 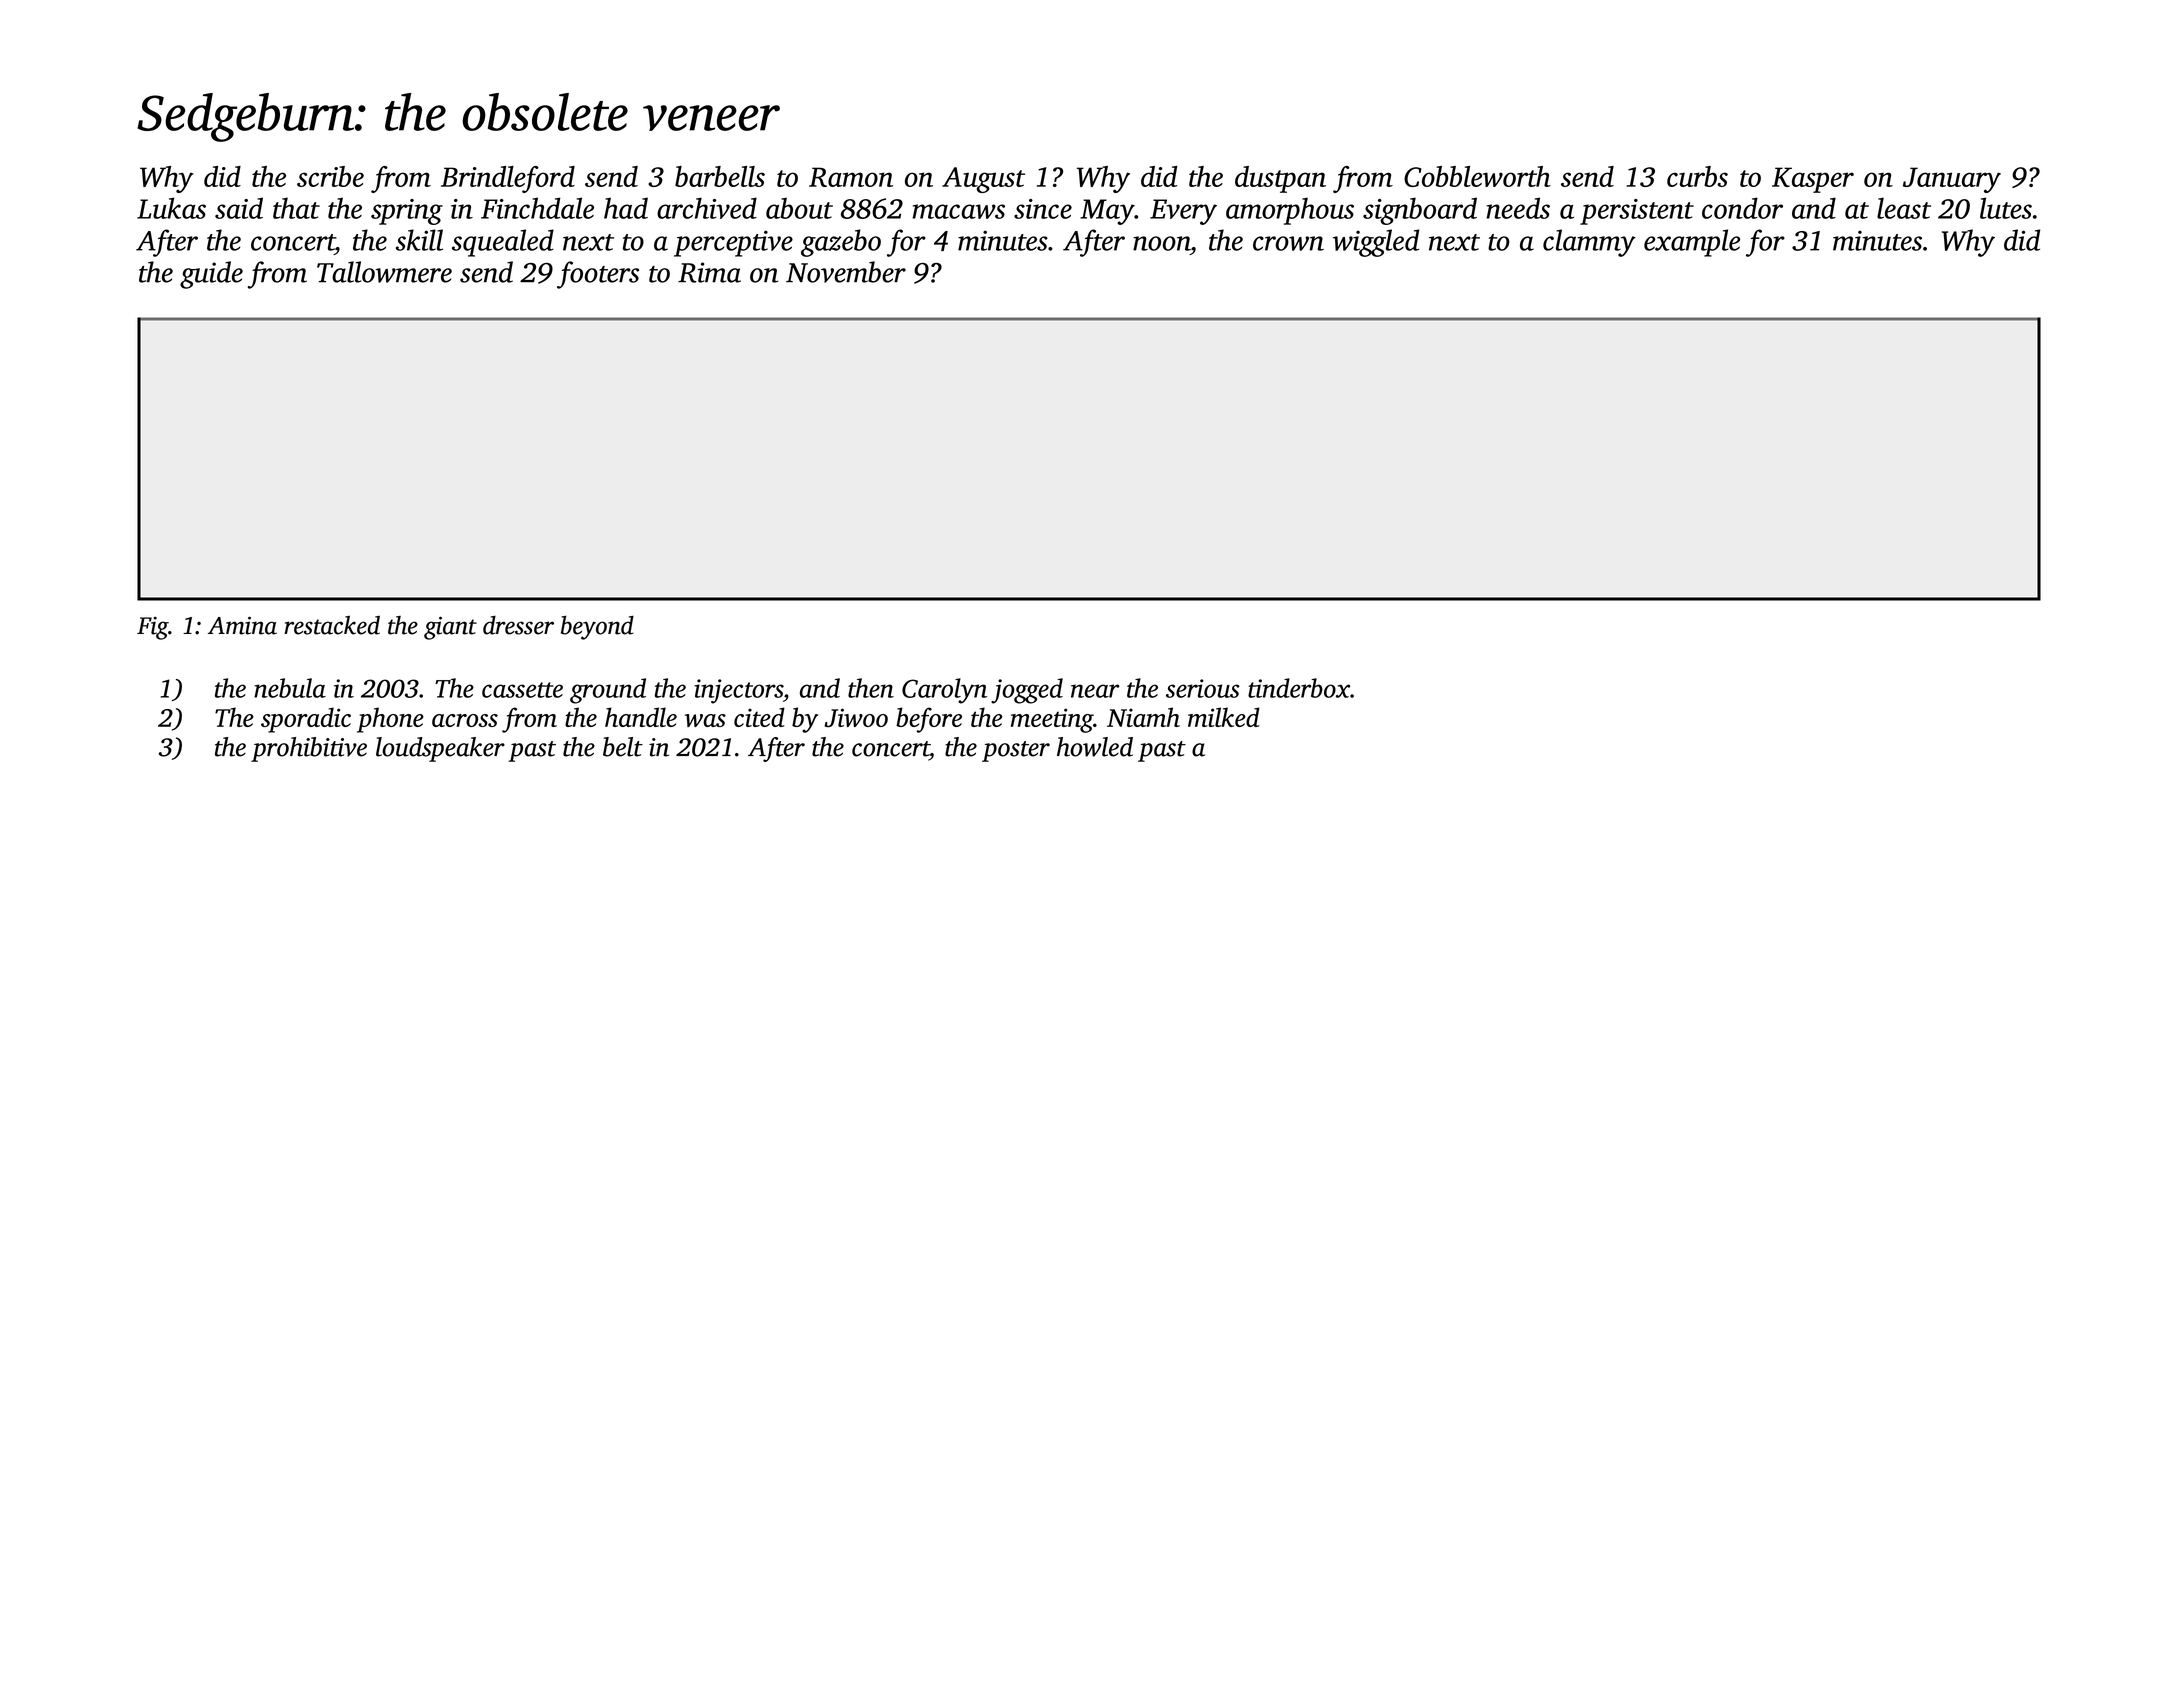 What do you see at coordinates (1589, 243) in the screenshot?
I see `clammy` at bounding box center [1589, 243].
